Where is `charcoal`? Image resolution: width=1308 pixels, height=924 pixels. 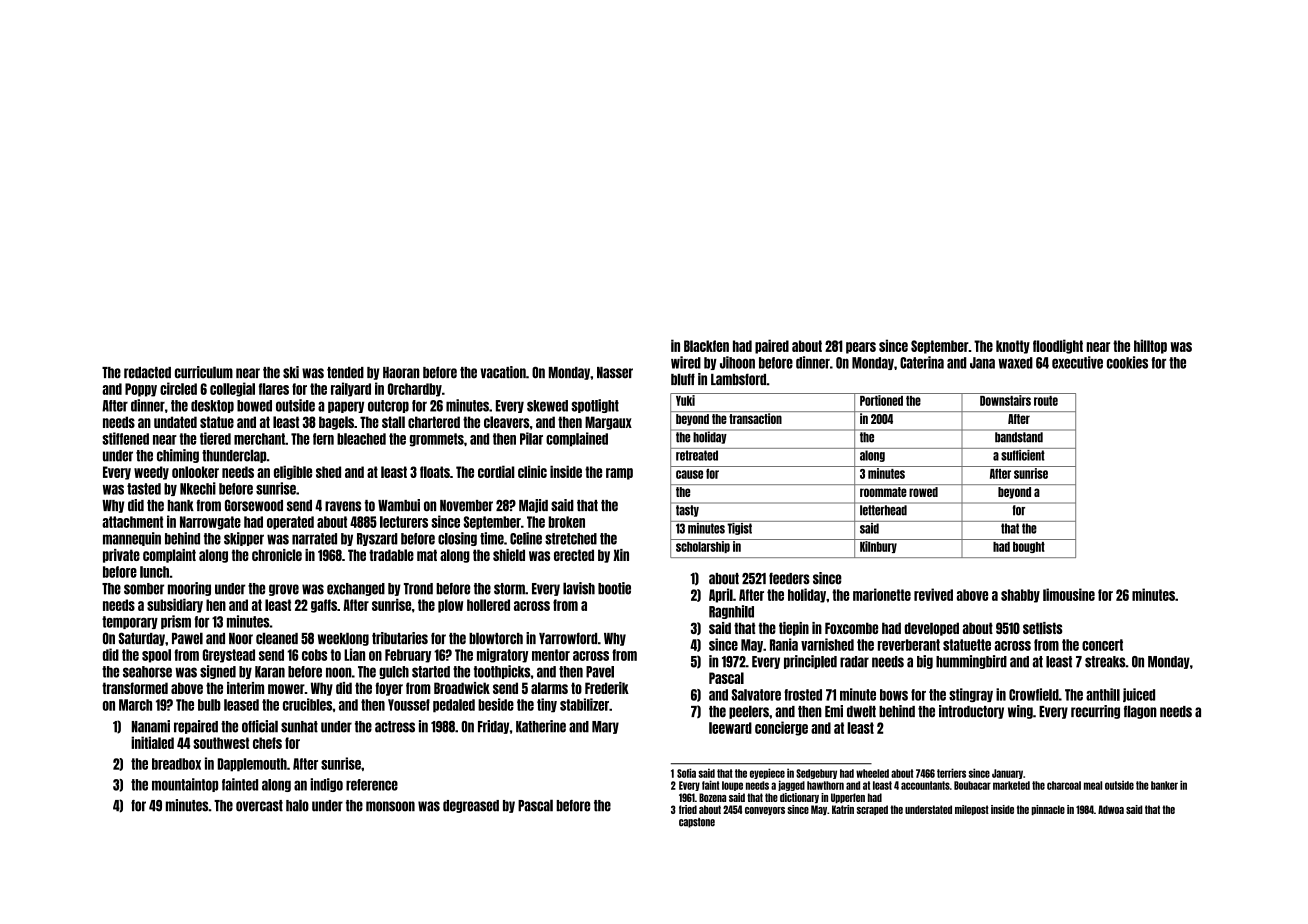 charcoal is located at coordinates (1064, 785).
